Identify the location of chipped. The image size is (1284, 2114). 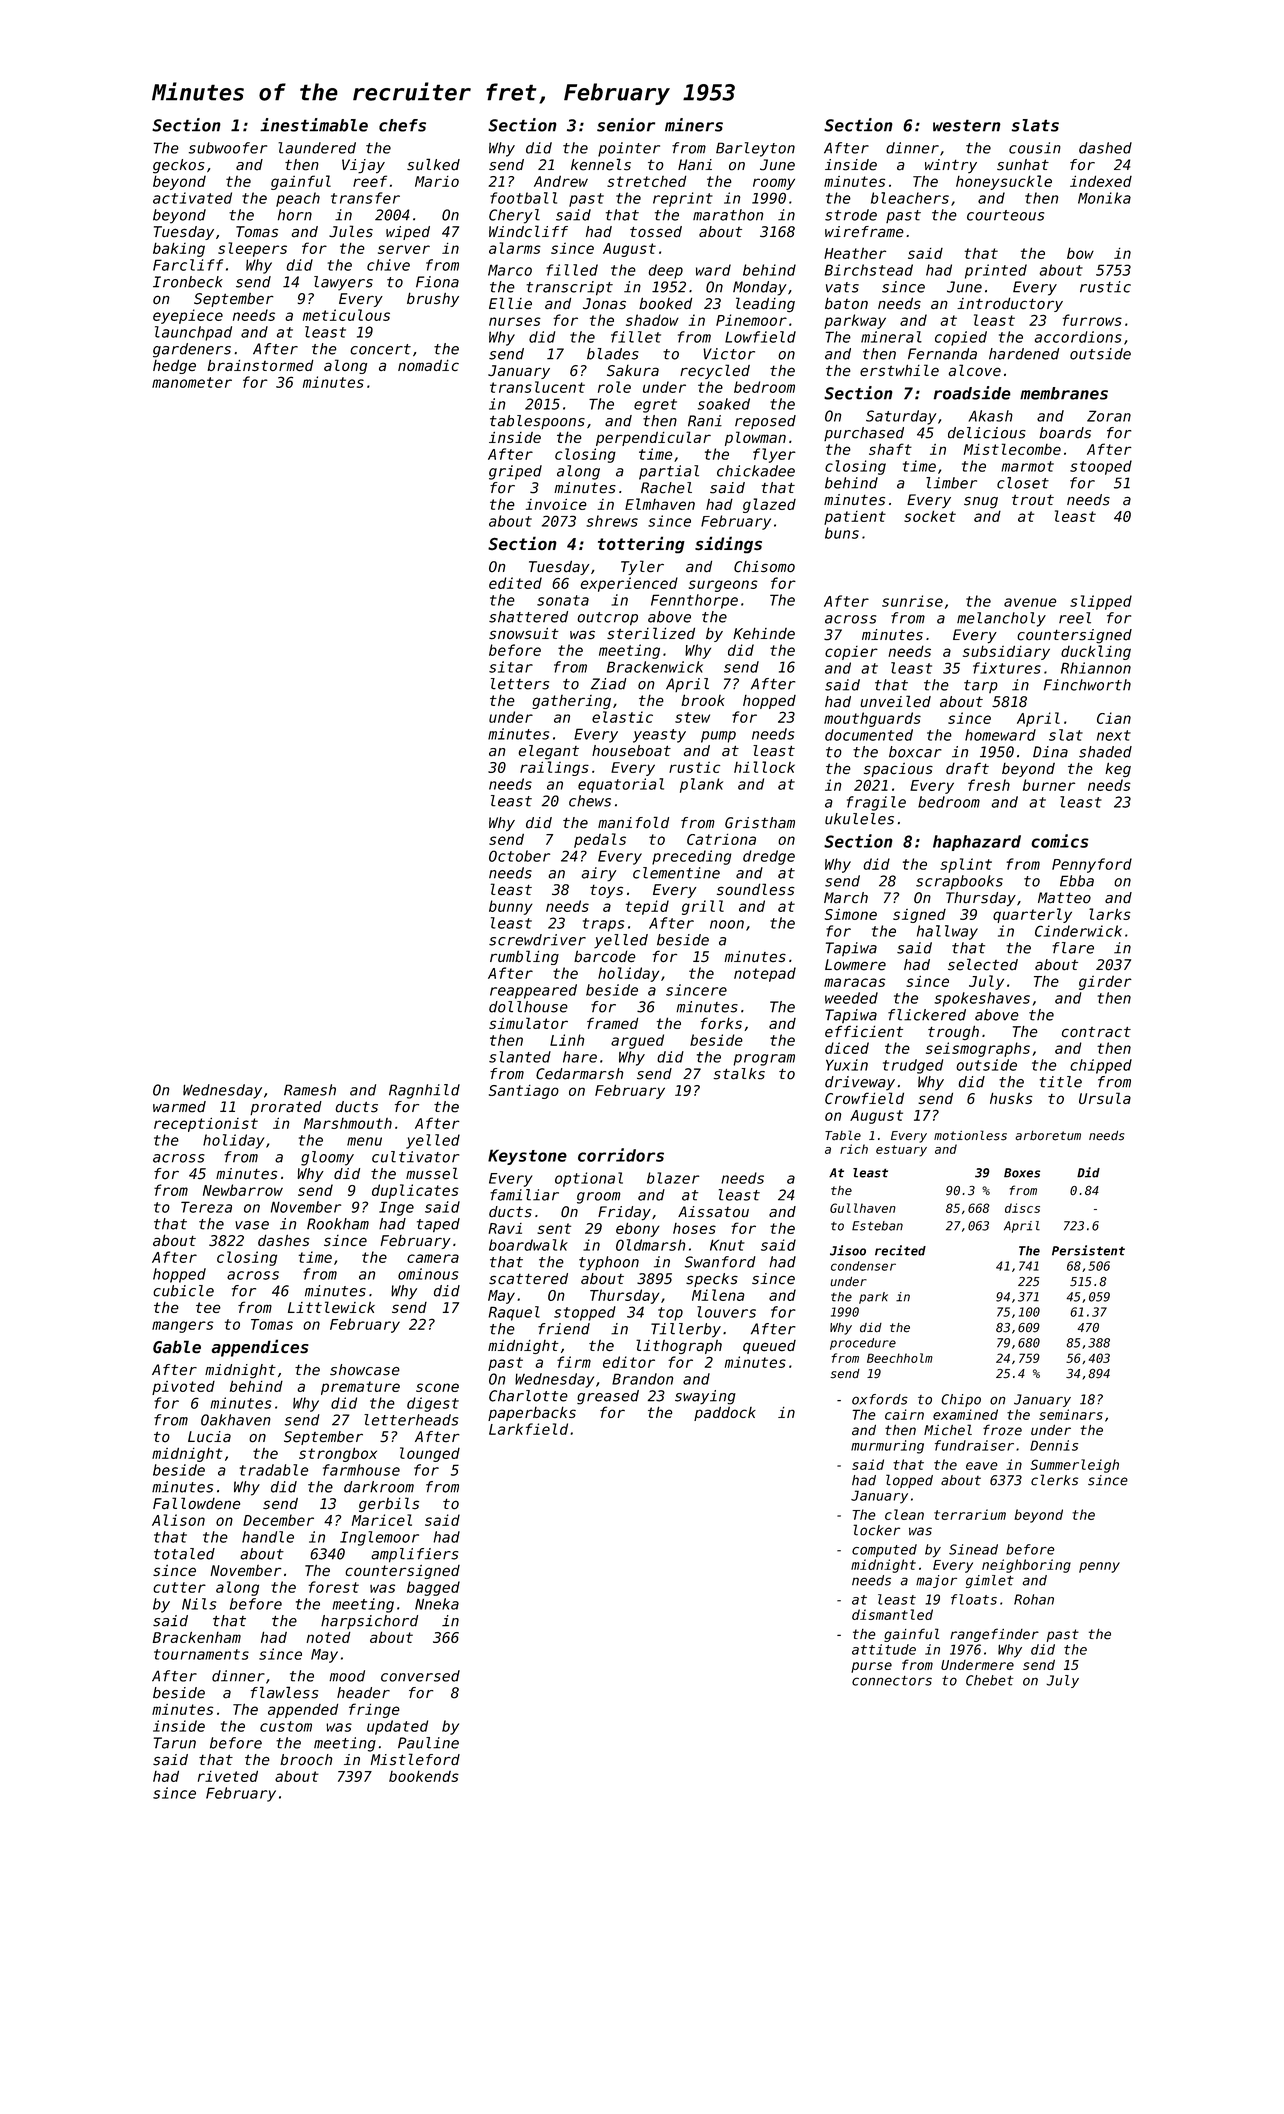
(1101, 1066).
